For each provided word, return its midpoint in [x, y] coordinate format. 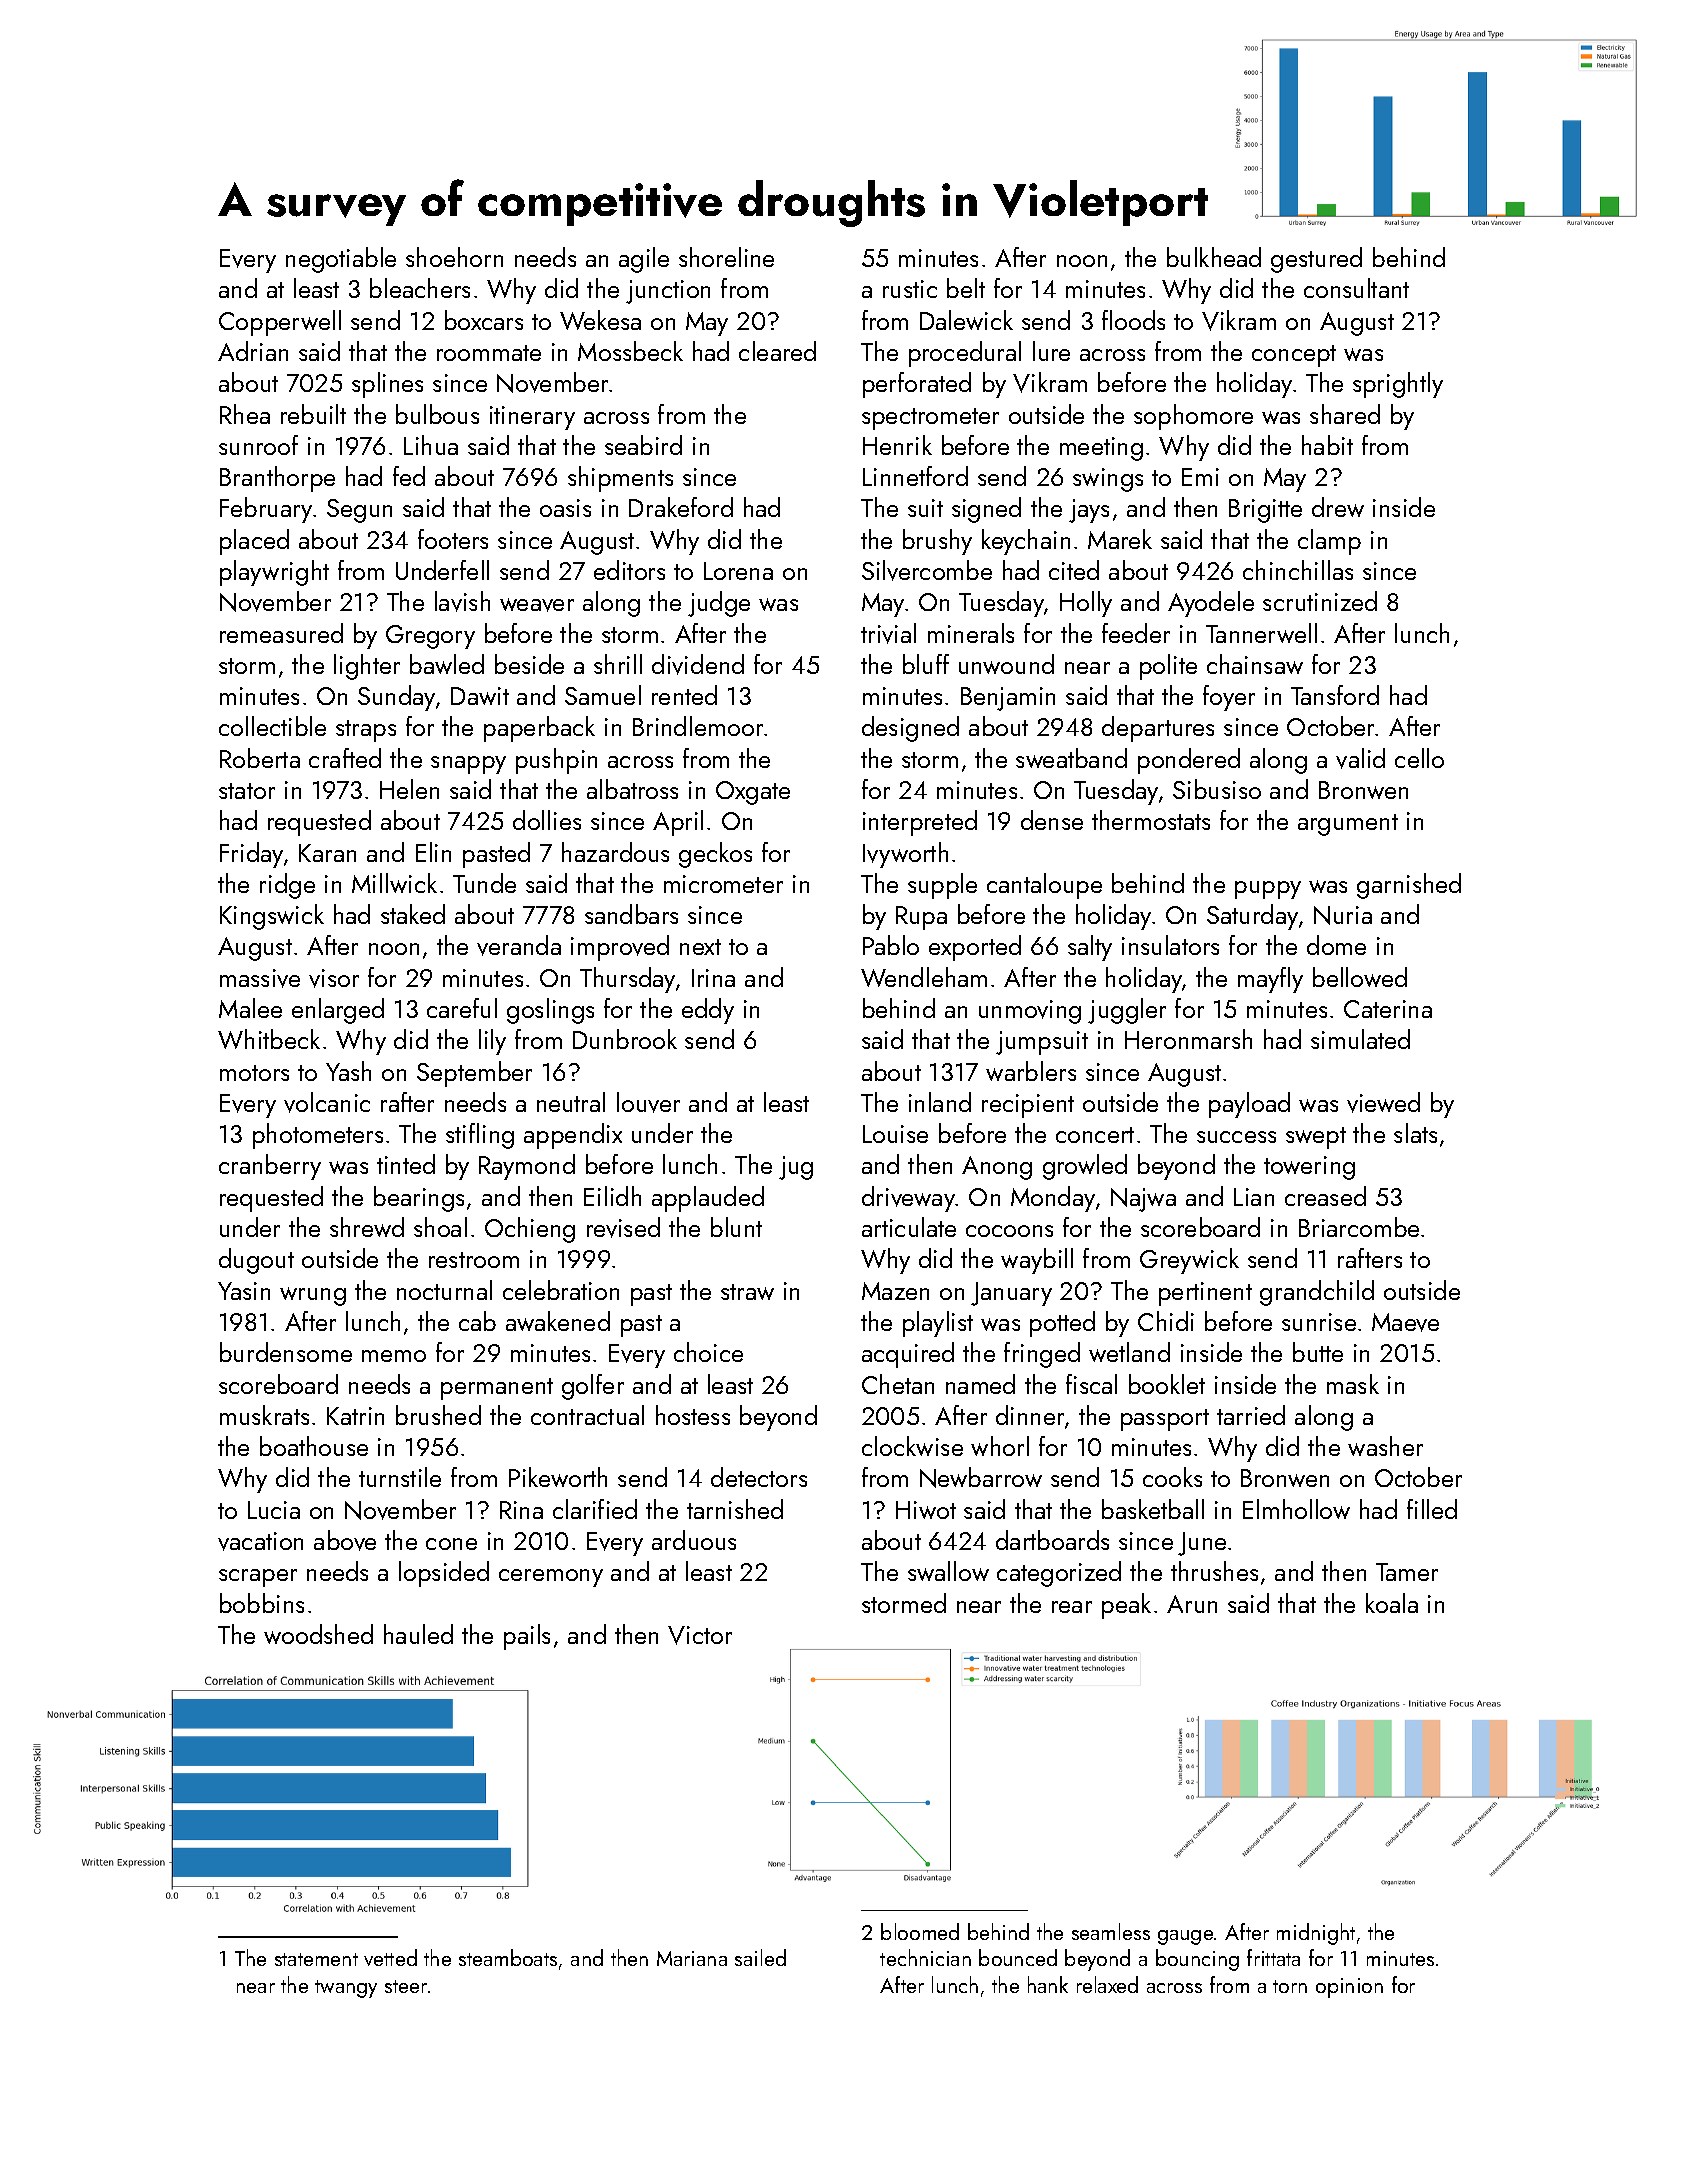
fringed [1042, 1355]
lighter [367, 667]
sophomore [1193, 417]
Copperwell [280, 323]
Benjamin [1008, 699]
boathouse [314, 1446]
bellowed [1360, 977]
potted [1062, 1324]
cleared [777, 351]
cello [1419, 758]
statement [316, 1959]
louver [648, 1102]
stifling [480, 1136]
